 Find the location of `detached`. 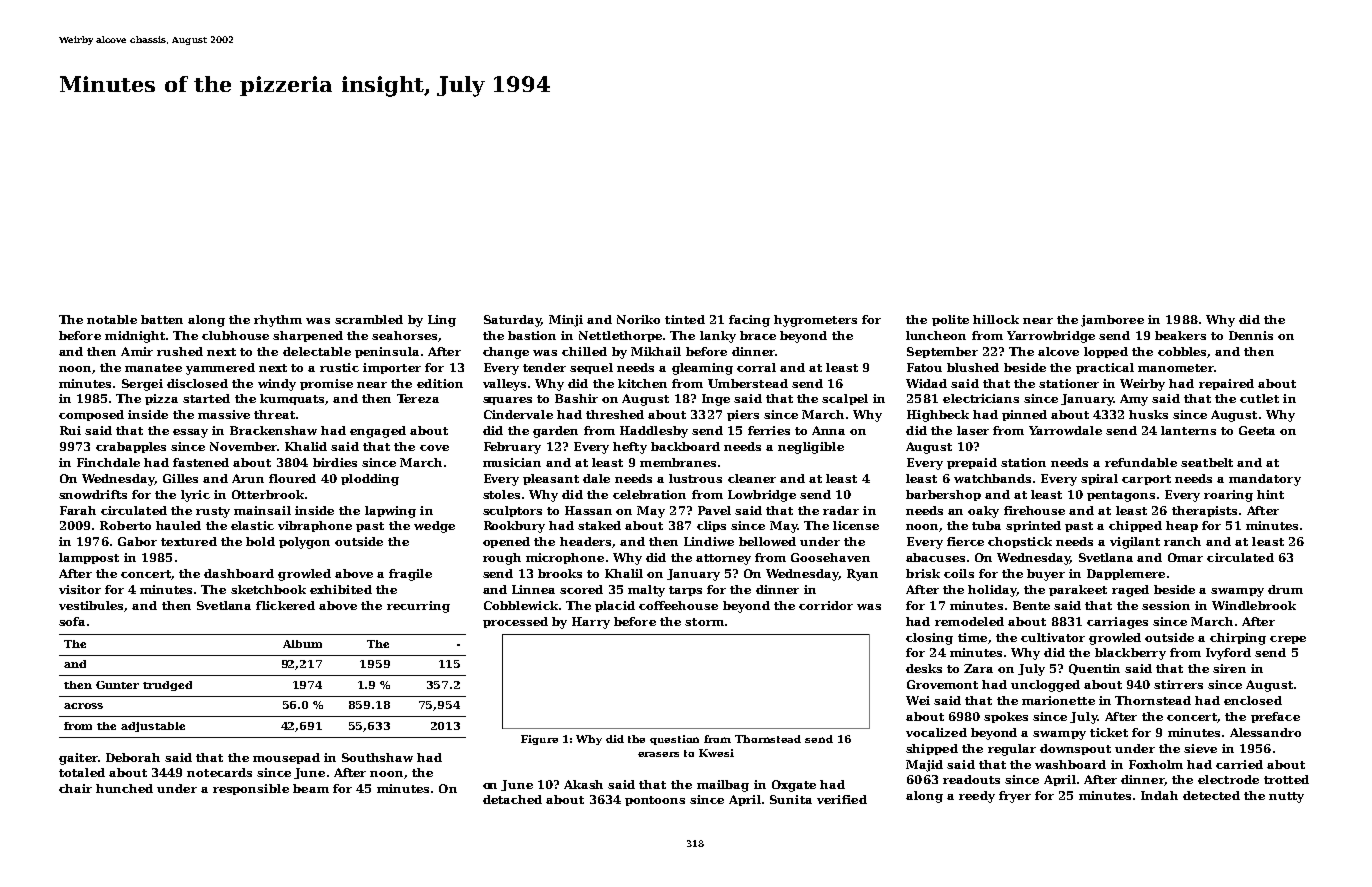

detached is located at coordinates (512, 799).
